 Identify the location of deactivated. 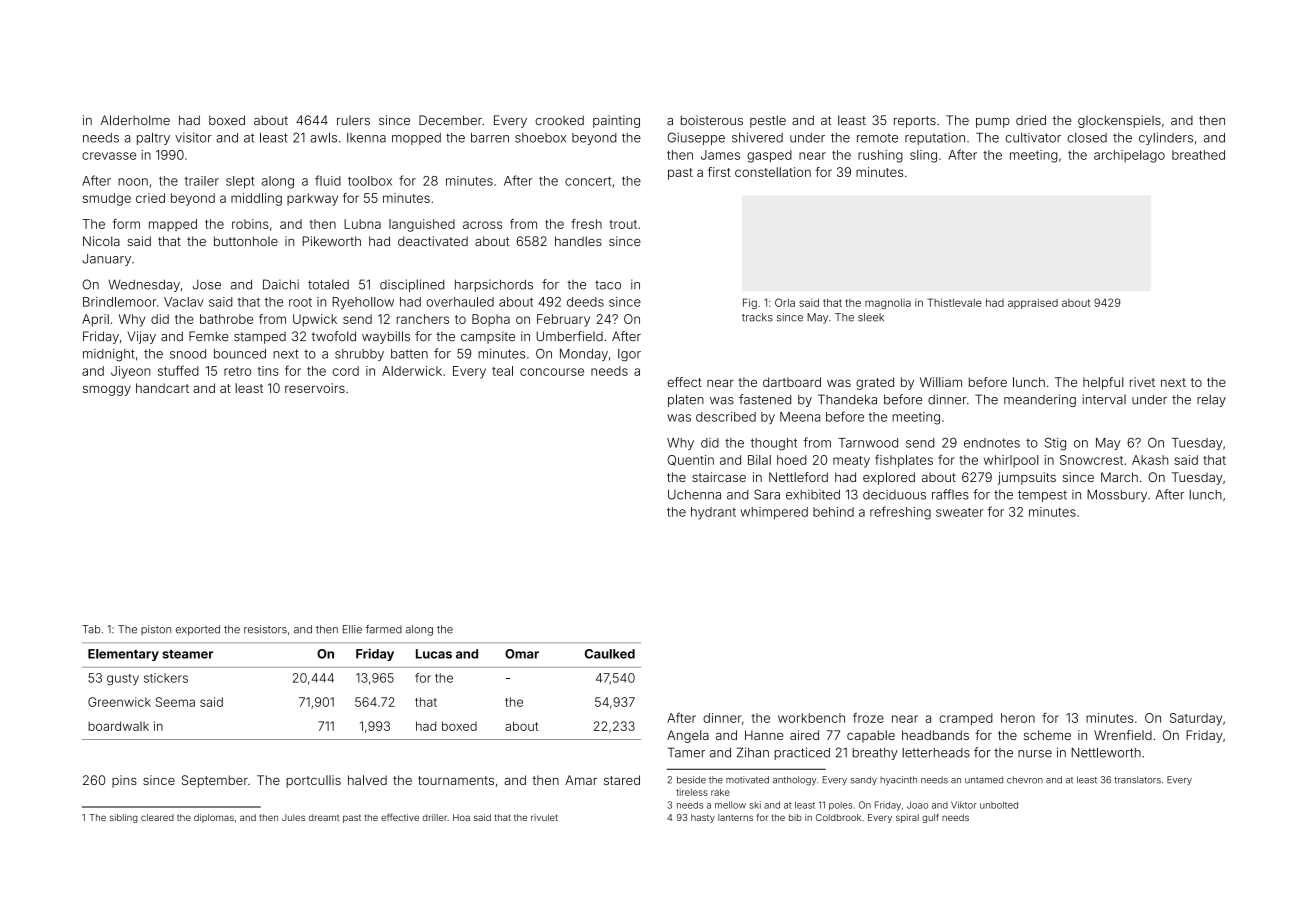
(433, 241).
